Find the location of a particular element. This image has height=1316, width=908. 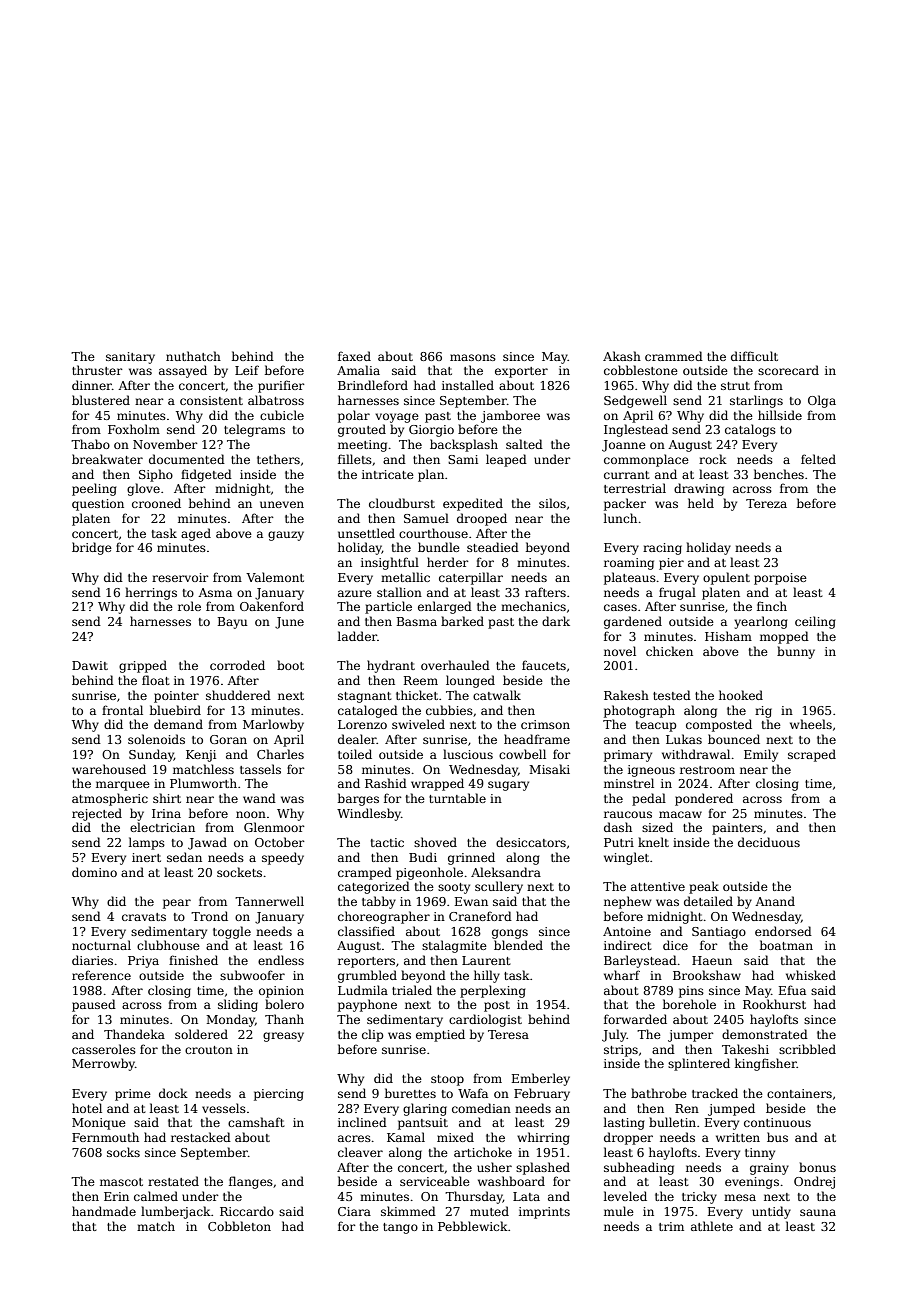

Brookshaw is located at coordinates (707, 975).
